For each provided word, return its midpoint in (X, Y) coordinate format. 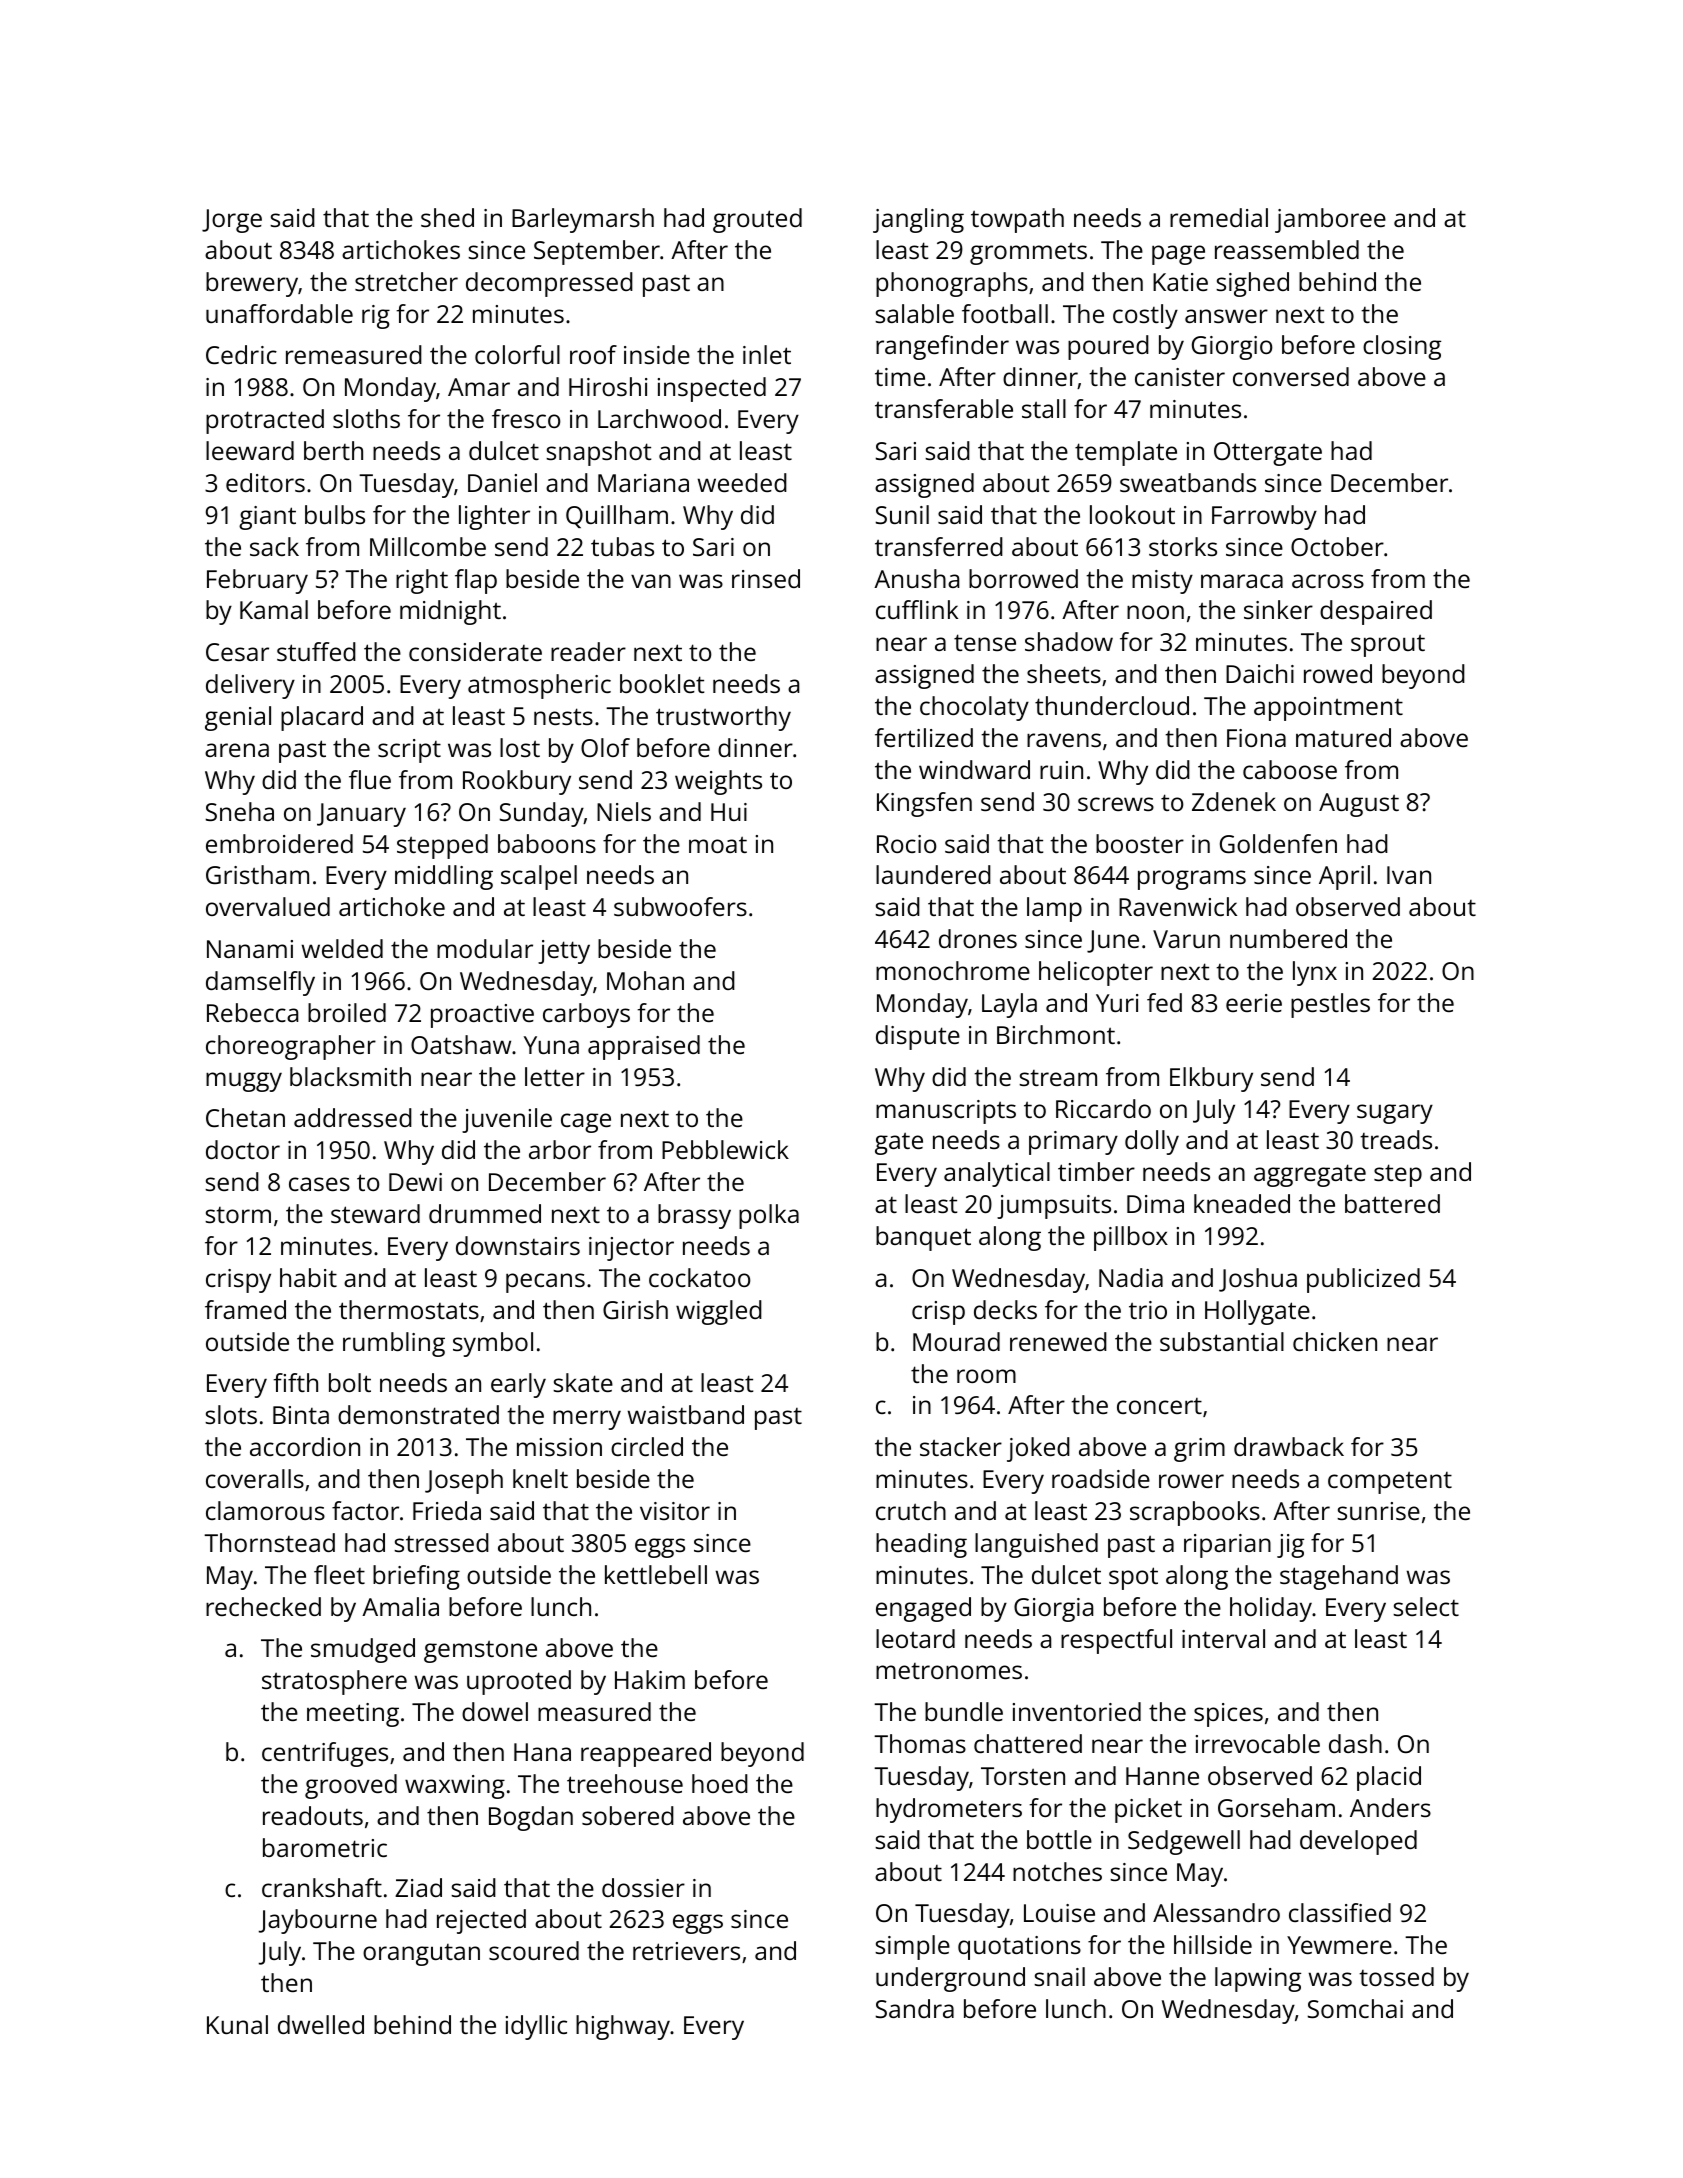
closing (1402, 347)
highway (623, 2027)
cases (319, 1184)
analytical (997, 1174)
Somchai (1355, 2008)
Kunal (237, 2024)
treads (1396, 1139)
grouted (757, 220)
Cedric (241, 354)
